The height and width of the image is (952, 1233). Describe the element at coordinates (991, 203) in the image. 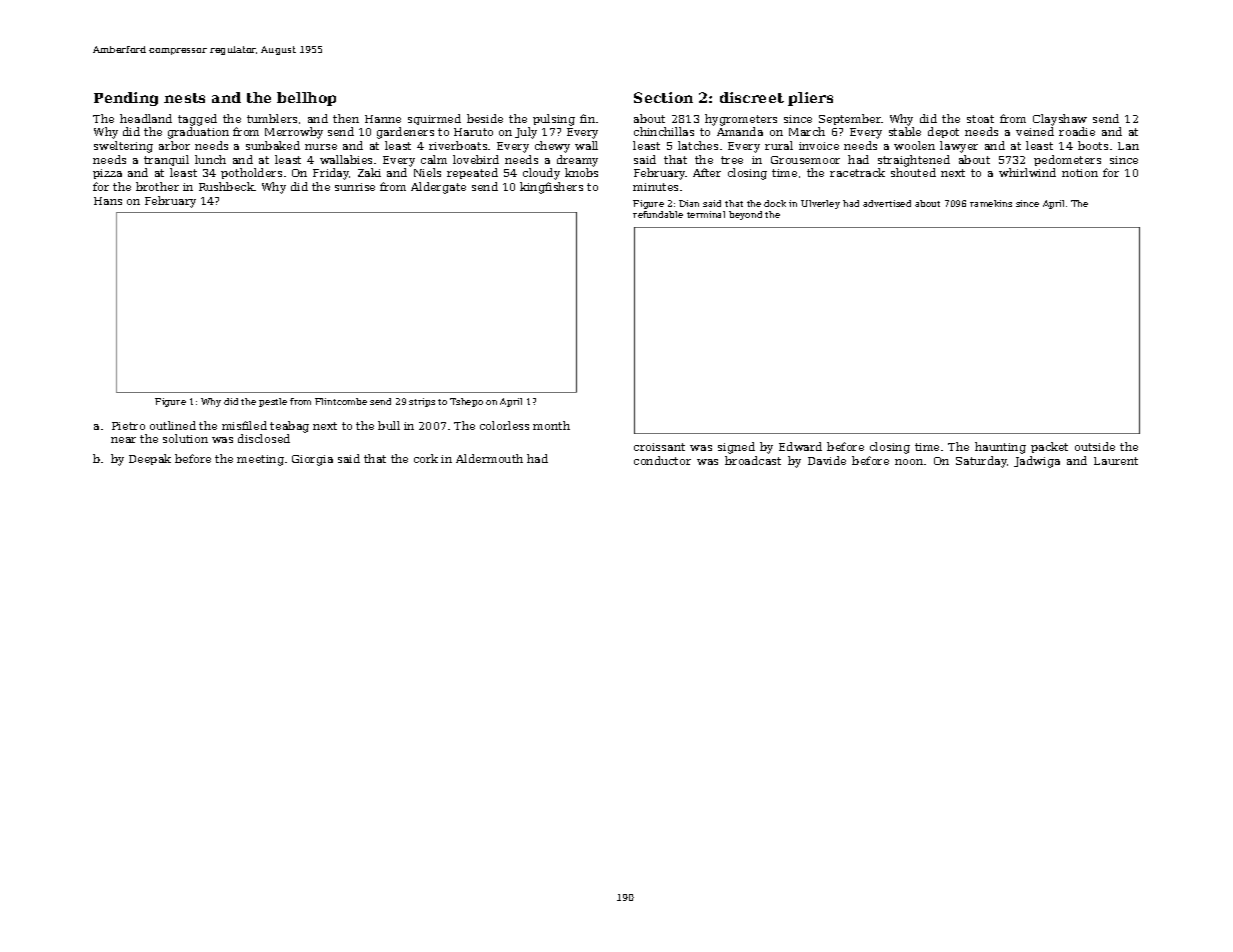

I see `ramekins` at that location.
